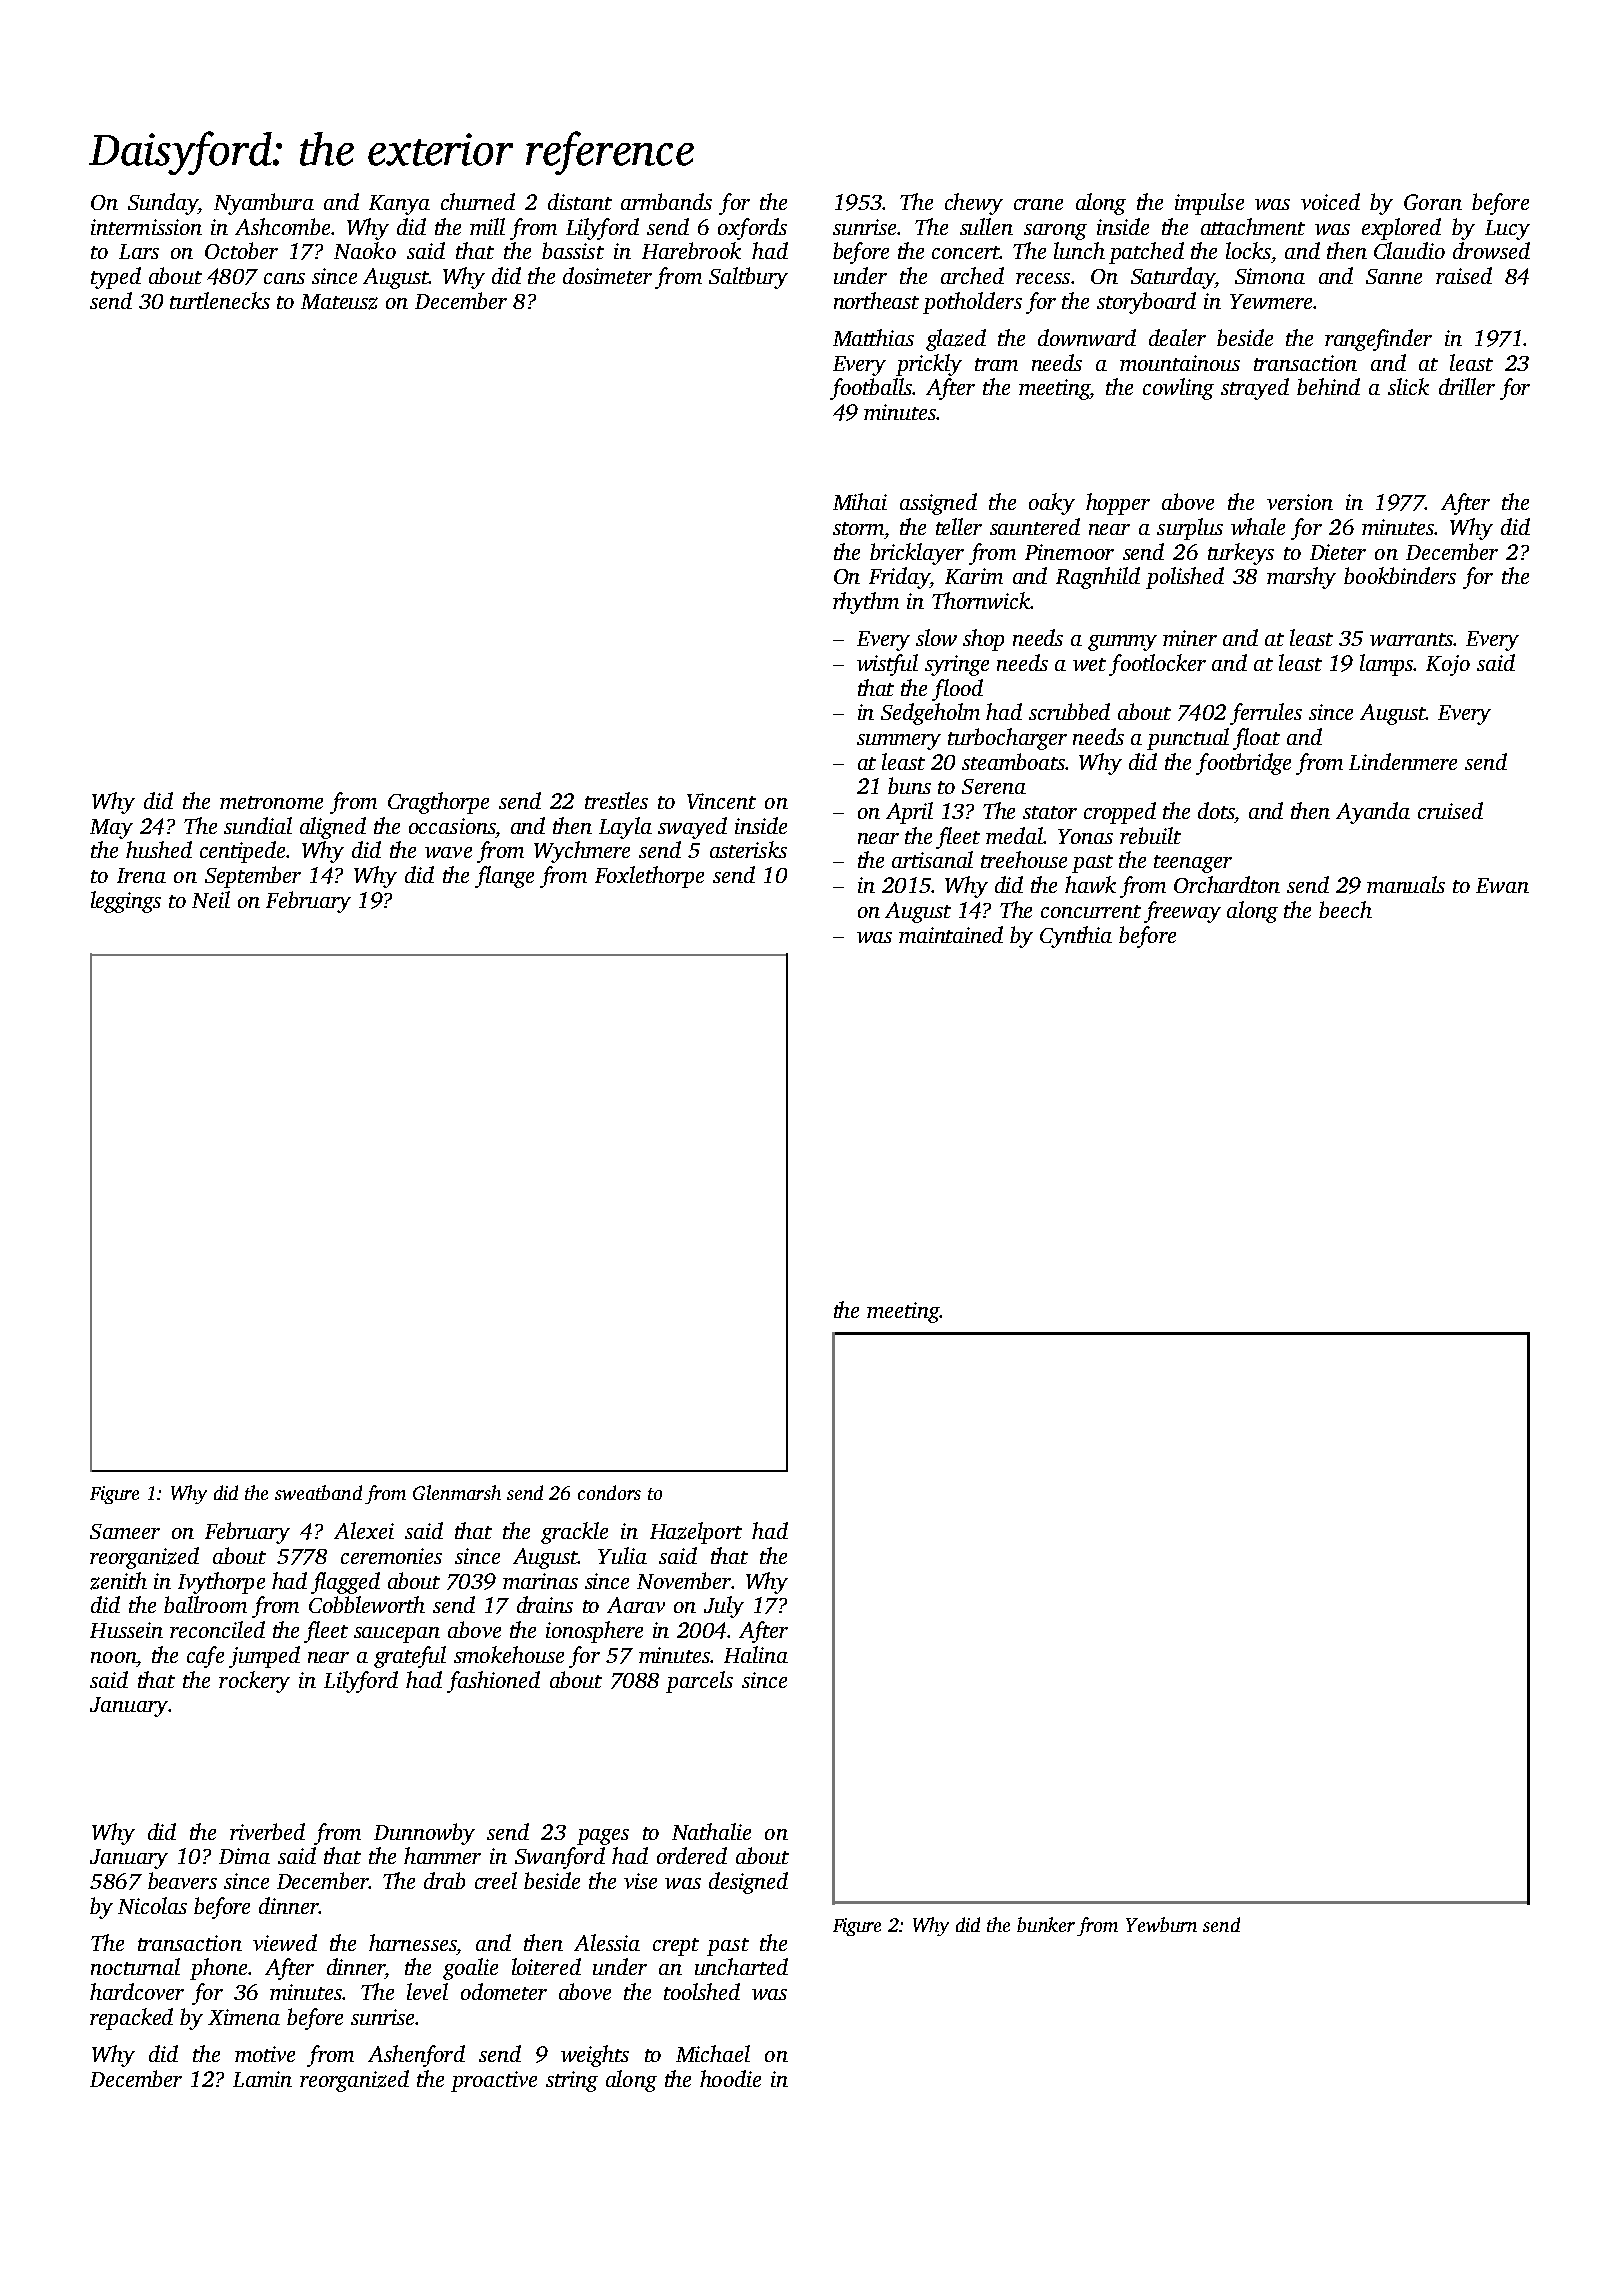 The width and height of the page is (1620, 2292). Describe the element at coordinates (696, 1533) in the page. I see `Hazelport` at that location.
